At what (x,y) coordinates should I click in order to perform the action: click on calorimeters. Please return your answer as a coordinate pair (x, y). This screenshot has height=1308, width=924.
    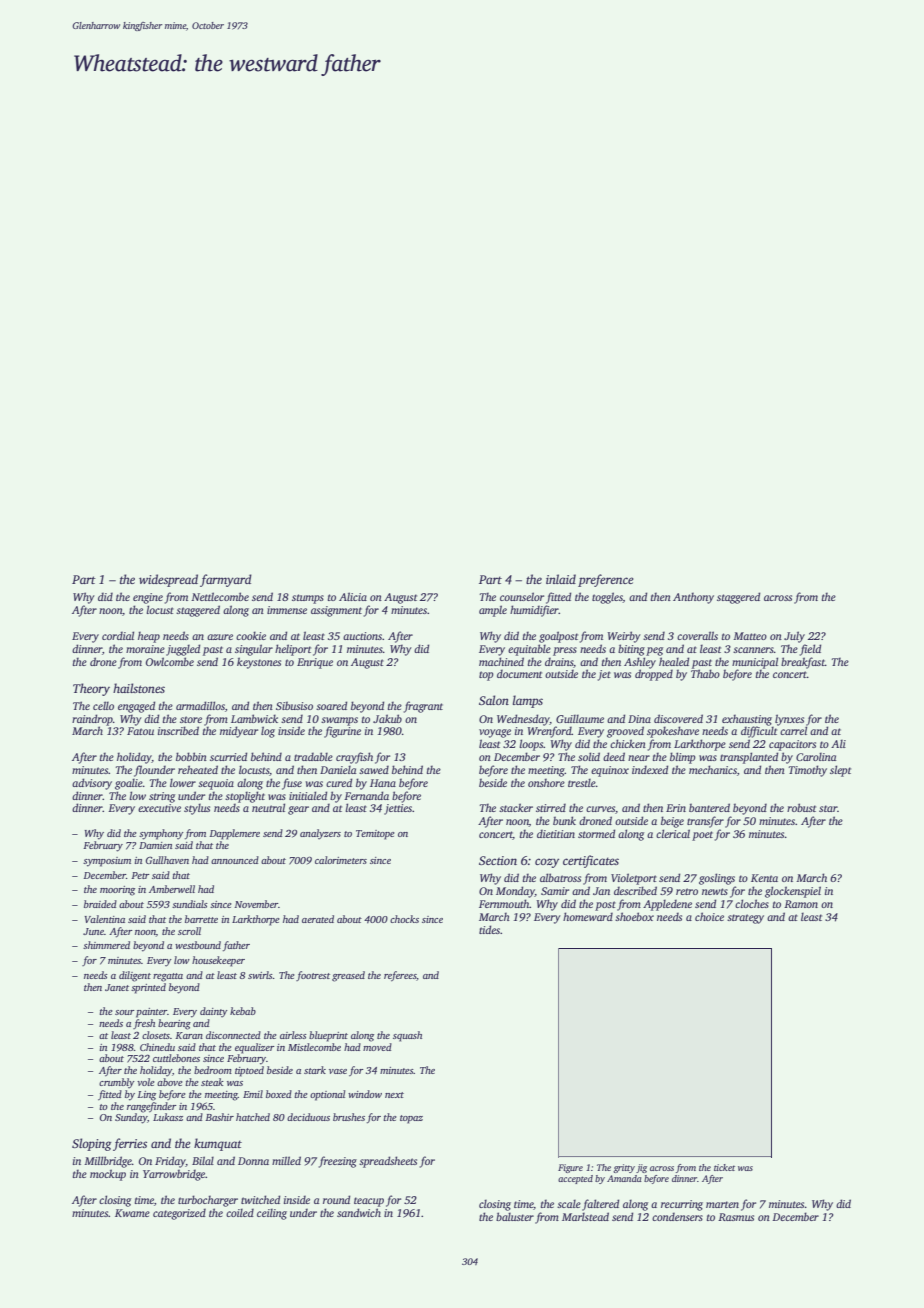
    Looking at the image, I should click on (341, 860).
